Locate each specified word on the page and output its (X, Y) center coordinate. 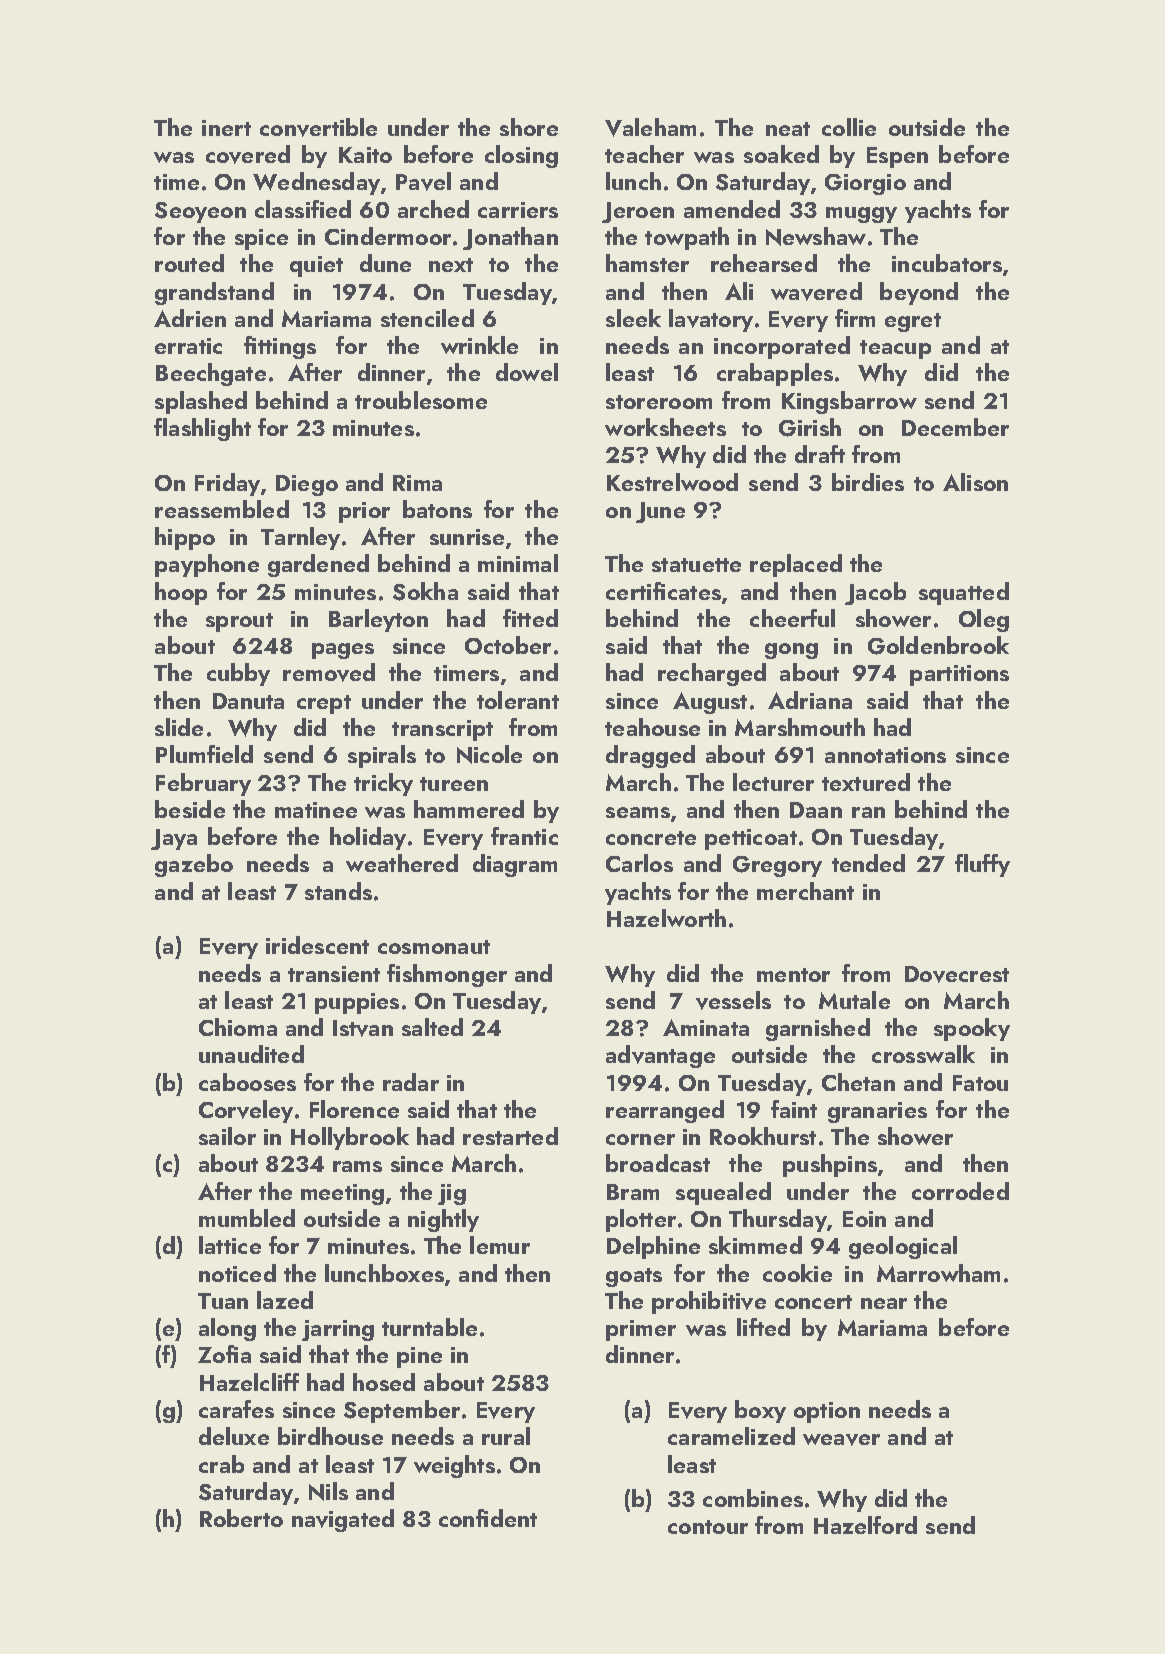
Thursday (778, 1220)
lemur (500, 1245)
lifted (763, 1327)
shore (529, 127)
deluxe (234, 1436)
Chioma (238, 1027)
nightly (443, 1220)
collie (849, 127)
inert (226, 128)
